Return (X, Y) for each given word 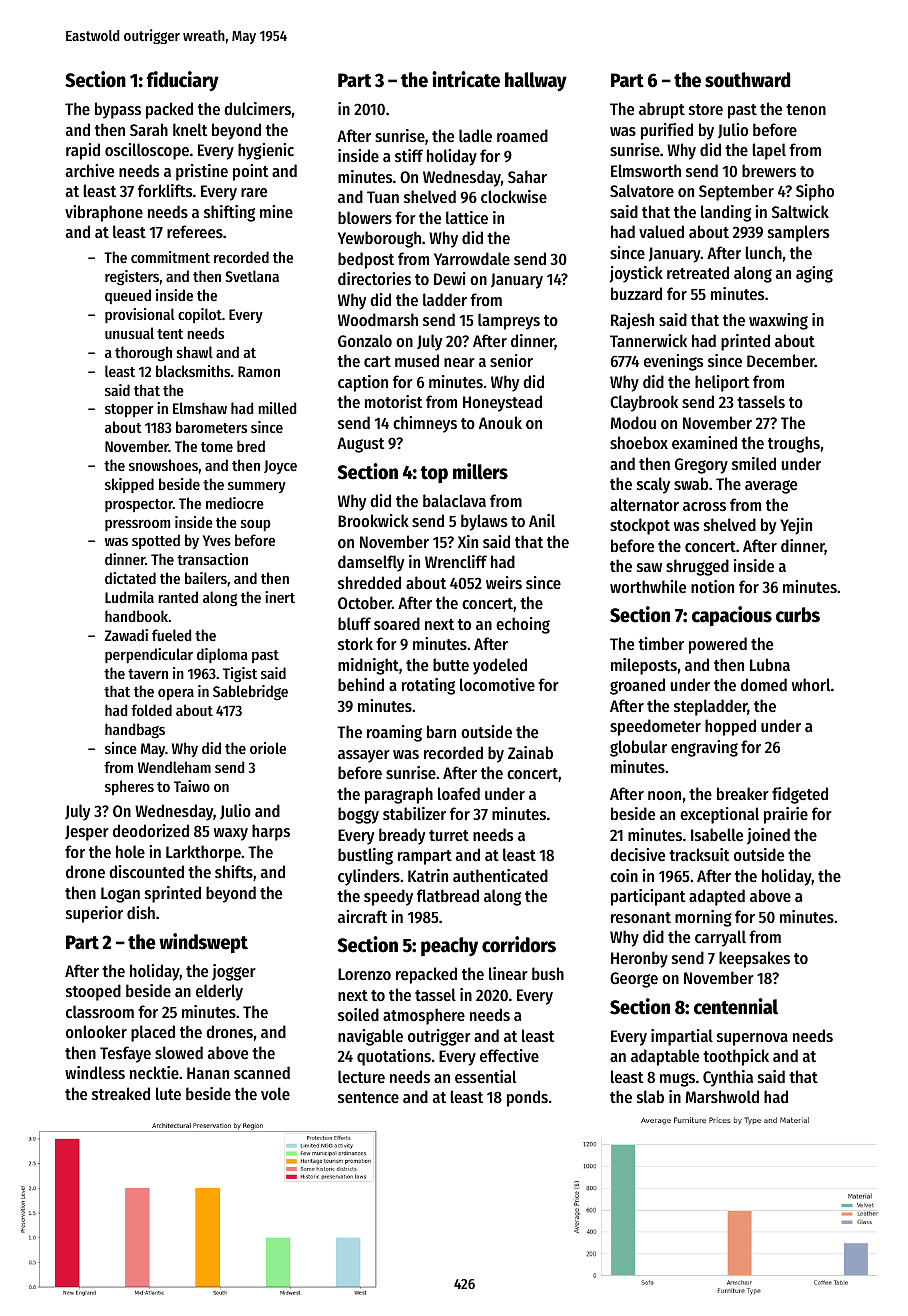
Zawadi (126, 635)
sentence (368, 1097)
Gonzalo (365, 340)
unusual (129, 333)
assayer (364, 756)
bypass (118, 110)
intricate (466, 79)
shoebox (639, 442)
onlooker (96, 1031)
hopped (730, 727)
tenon (806, 109)
